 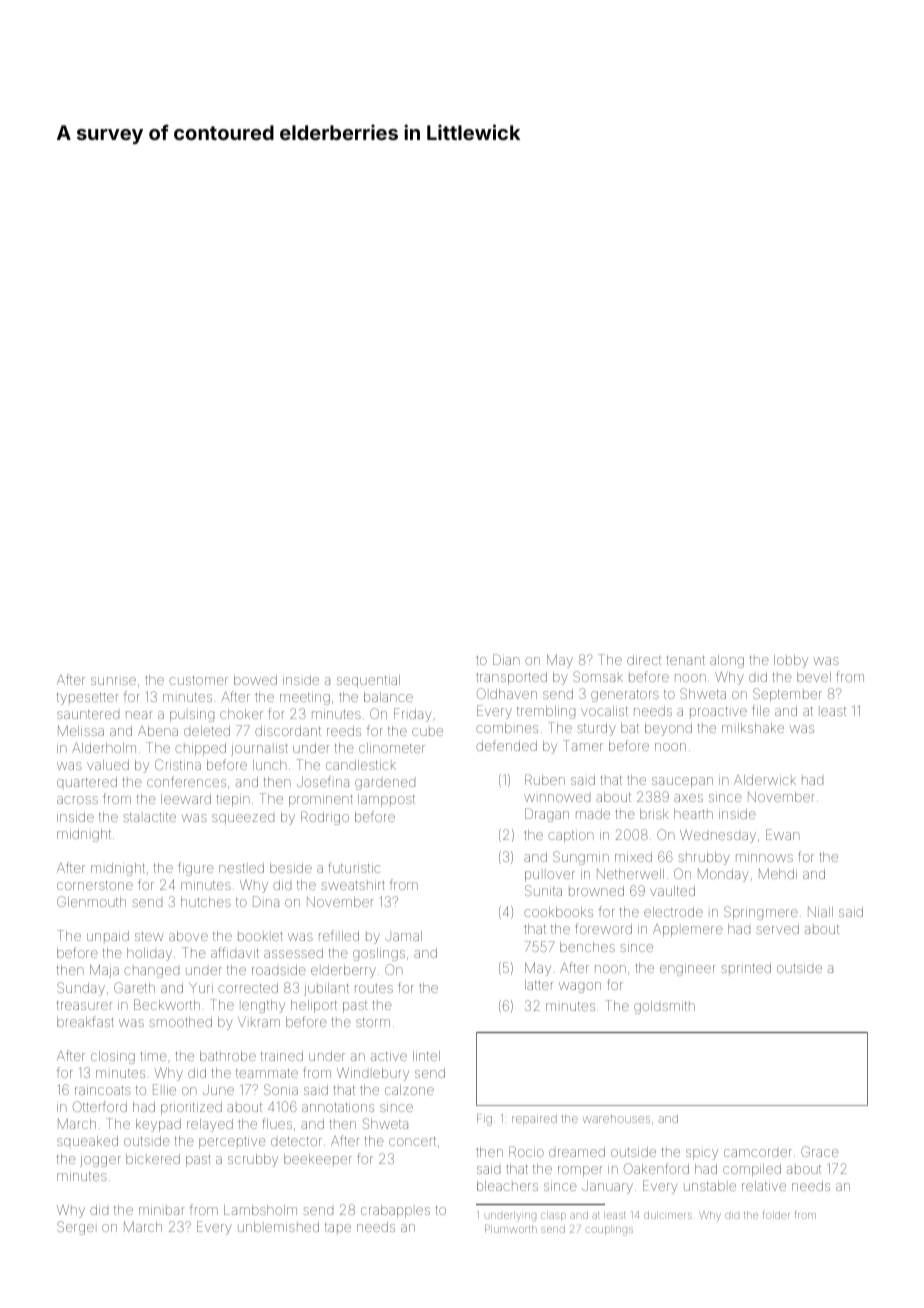 I want to click on Lambsholm, so click(x=260, y=1210).
